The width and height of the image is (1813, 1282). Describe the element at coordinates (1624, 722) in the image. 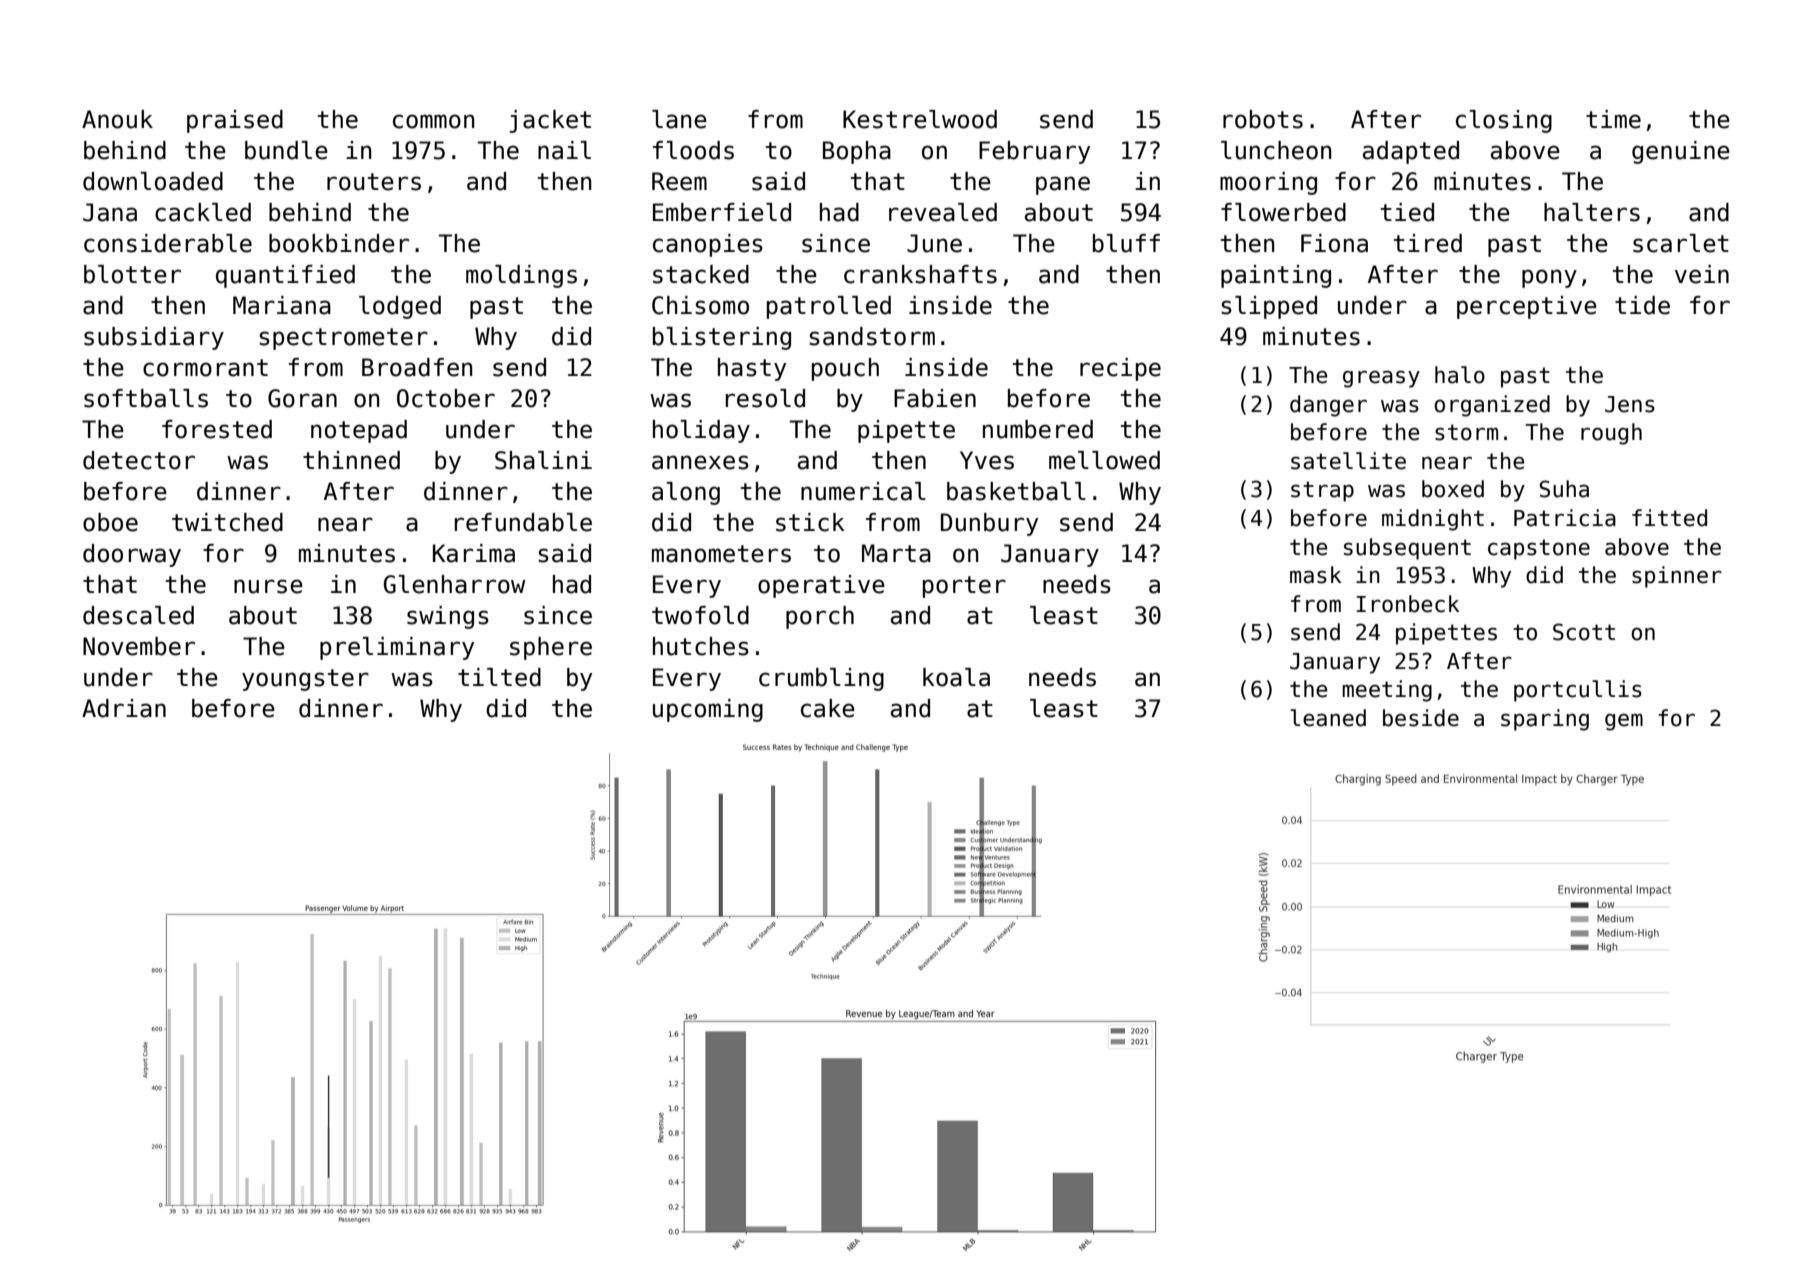

I see `gem` at that location.
